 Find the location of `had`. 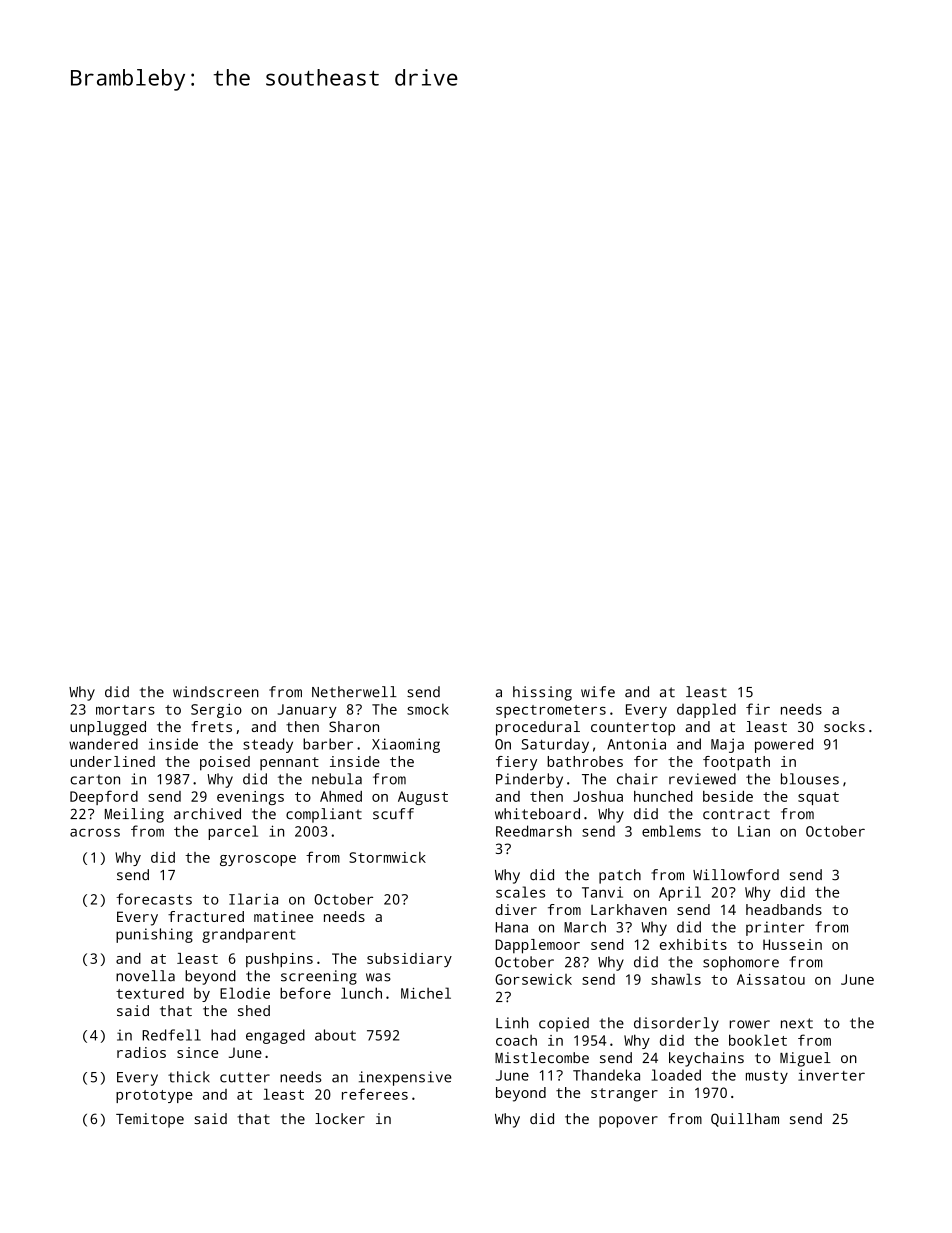

had is located at coordinates (223, 1035).
